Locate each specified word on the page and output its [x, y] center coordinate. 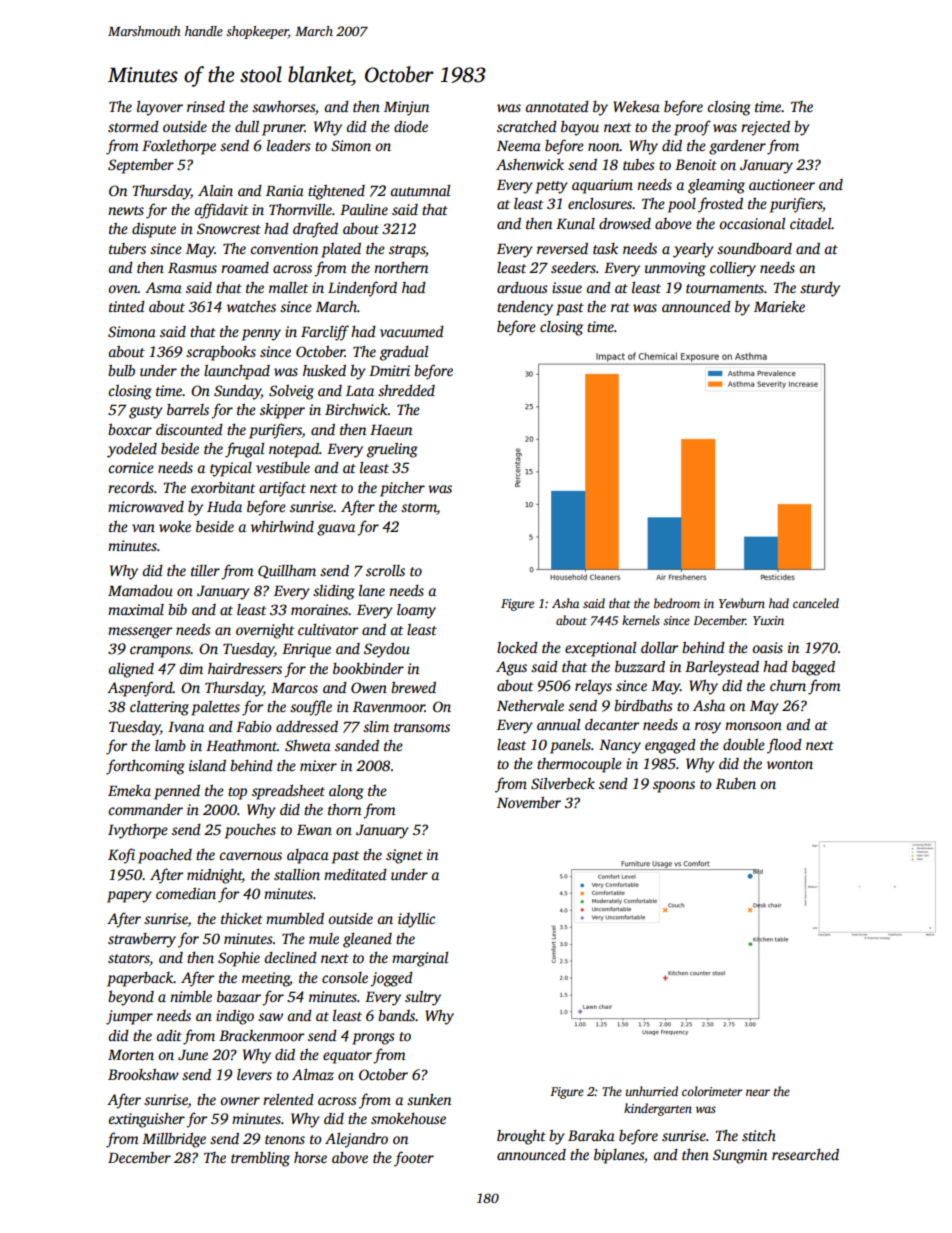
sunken [429, 1099]
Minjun [406, 108]
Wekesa [636, 106]
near [758, 1092]
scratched [527, 126]
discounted [189, 429]
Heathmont [241, 745]
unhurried [652, 1091]
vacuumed [412, 331]
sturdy [820, 289]
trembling [260, 1159]
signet [404, 856]
